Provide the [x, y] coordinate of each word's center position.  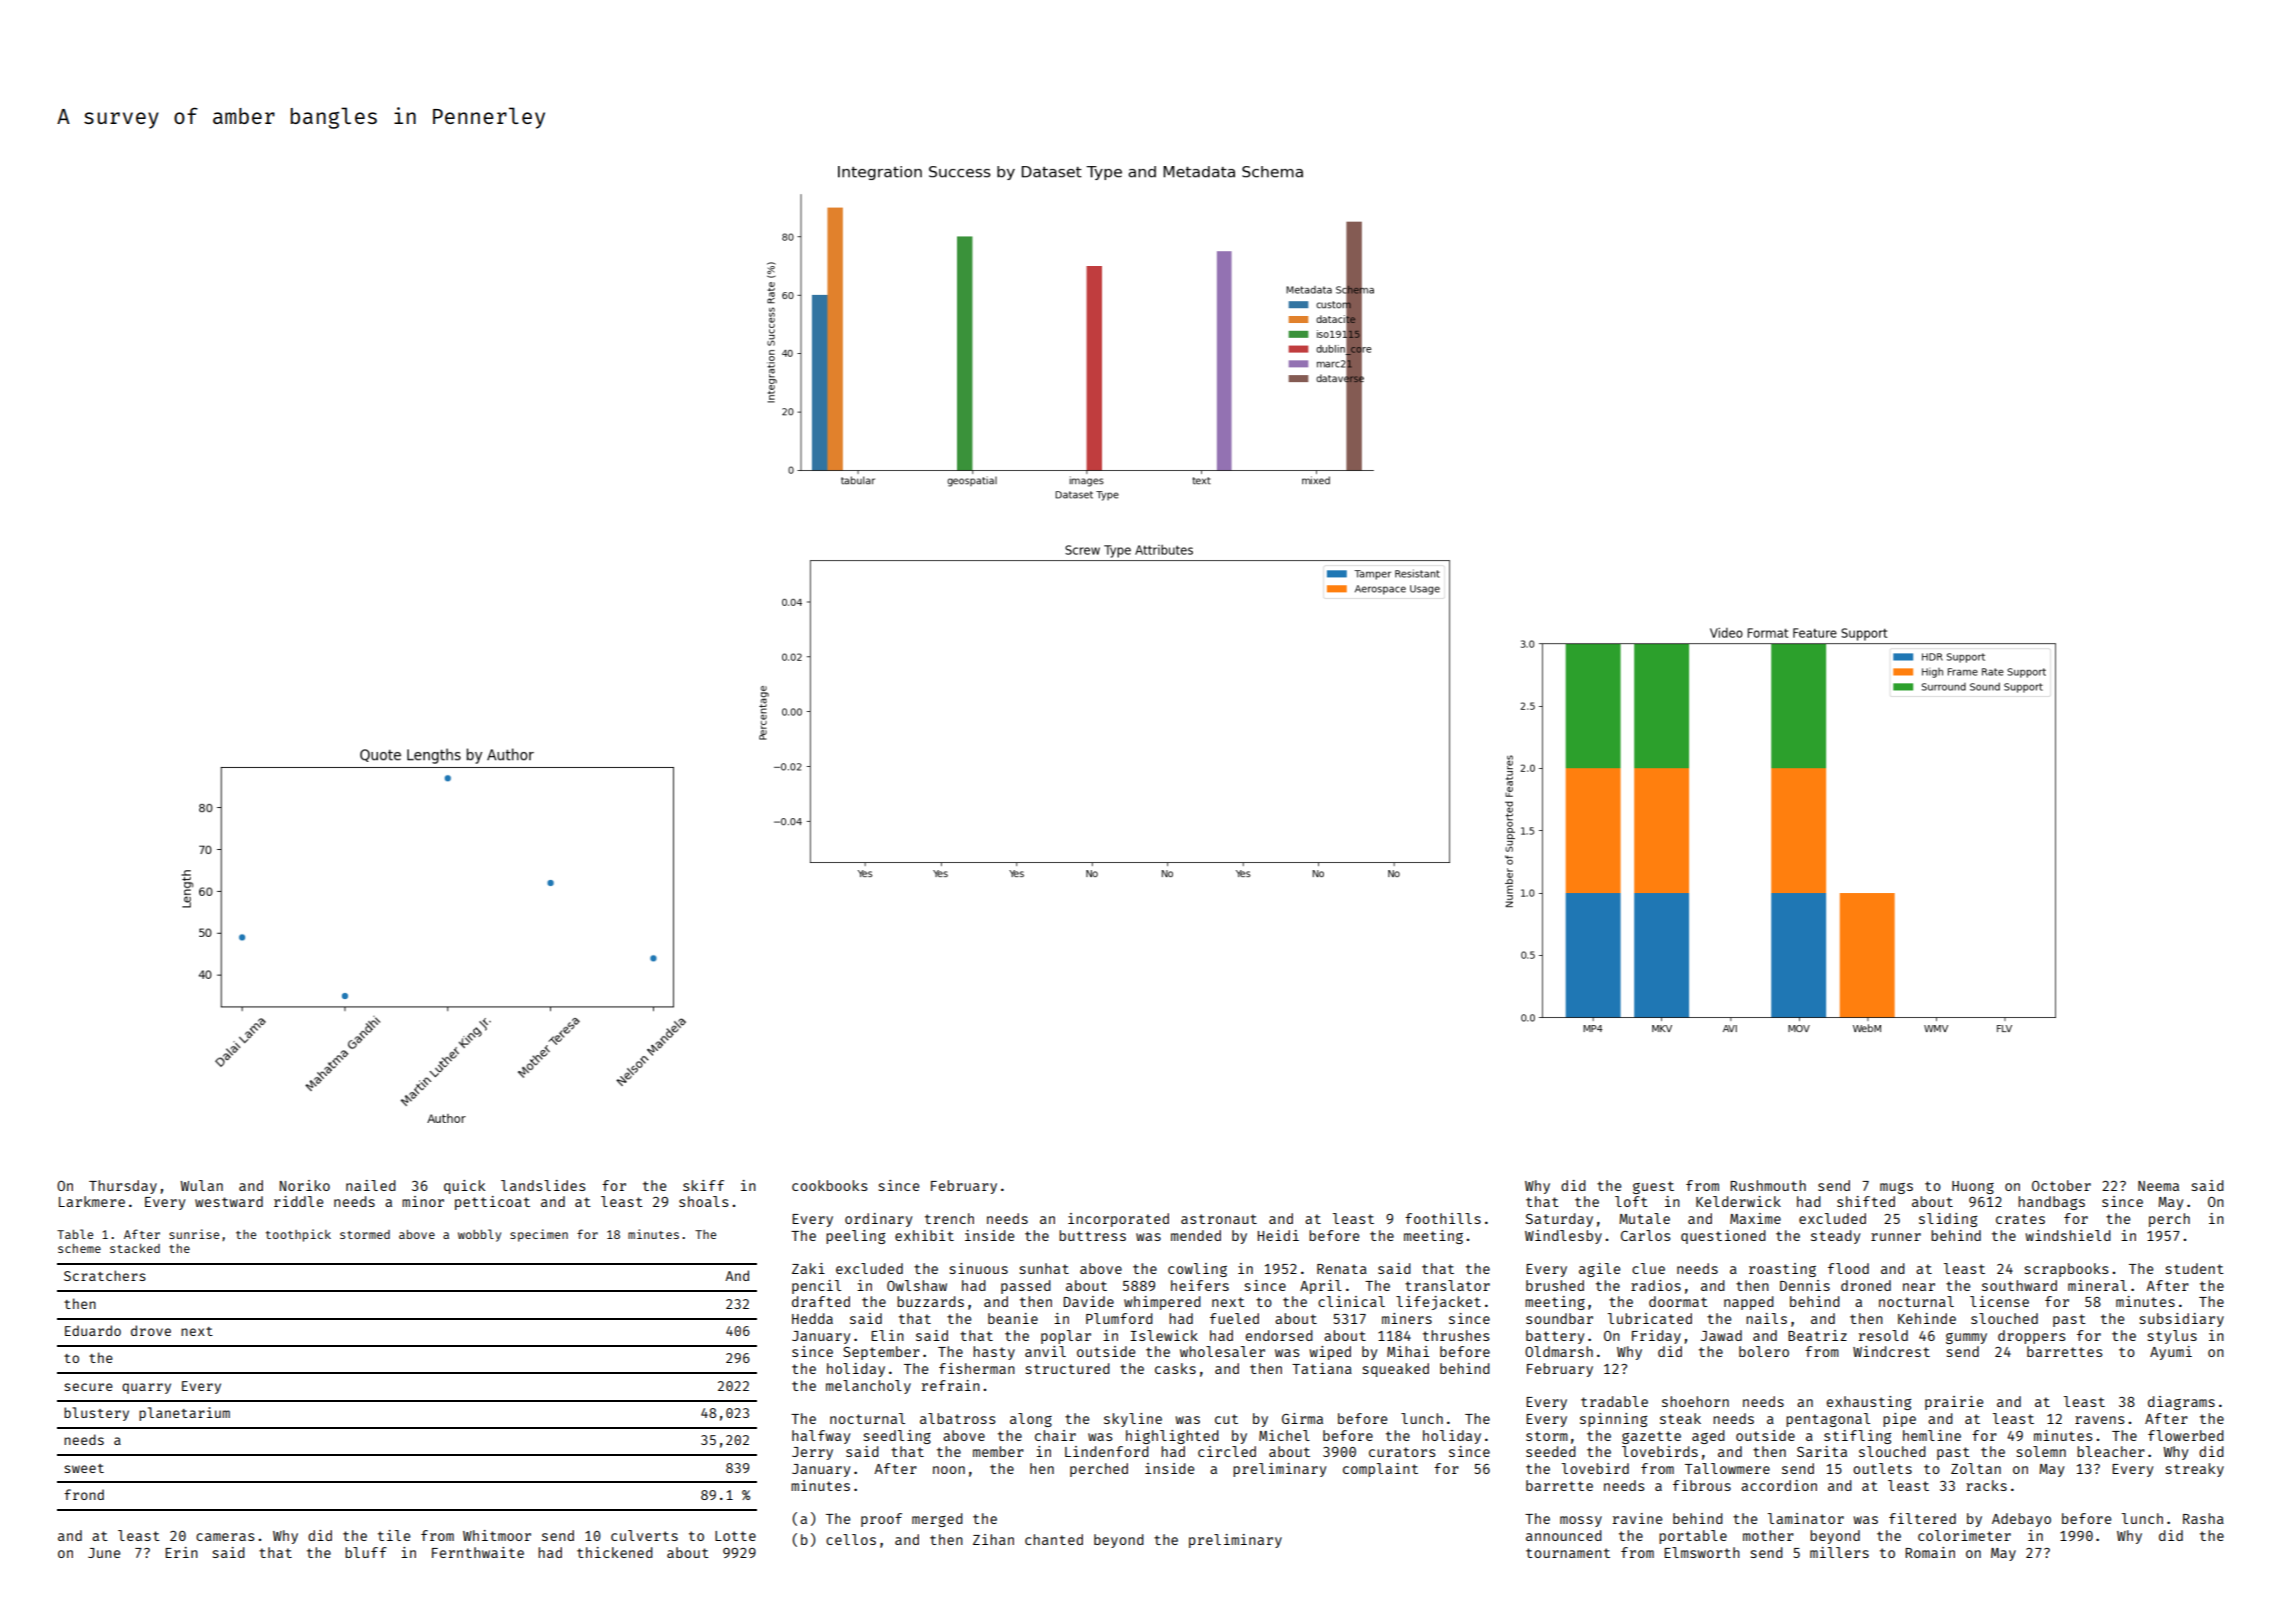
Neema [2158, 1186]
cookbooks [829, 1185]
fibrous [1702, 1485]
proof [881, 1520]
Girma [1302, 1418]
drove [151, 1330]
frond [84, 1494]
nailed [371, 1185]
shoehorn [1695, 1401]
